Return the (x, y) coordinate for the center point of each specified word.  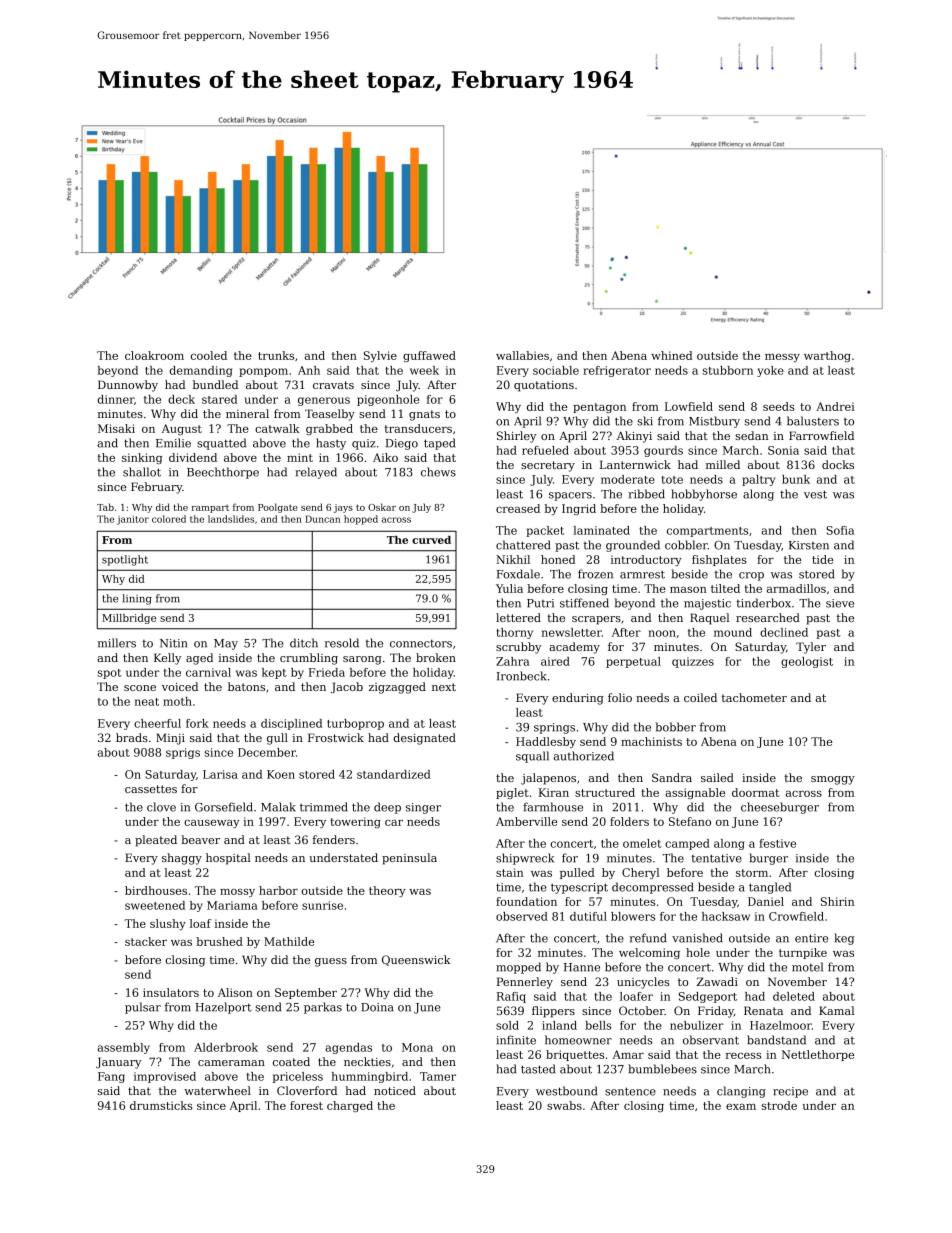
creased (518, 508)
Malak (278, 807)
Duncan (322, 519)
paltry (758, 480)
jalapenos (548, 779)
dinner (115, 399)
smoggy (833, 780)
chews (438, 472)
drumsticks (161, 1105)
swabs (564, 1105)
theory (387, 891)
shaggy (182, 859)
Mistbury (714, 422)
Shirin (837, 901)
